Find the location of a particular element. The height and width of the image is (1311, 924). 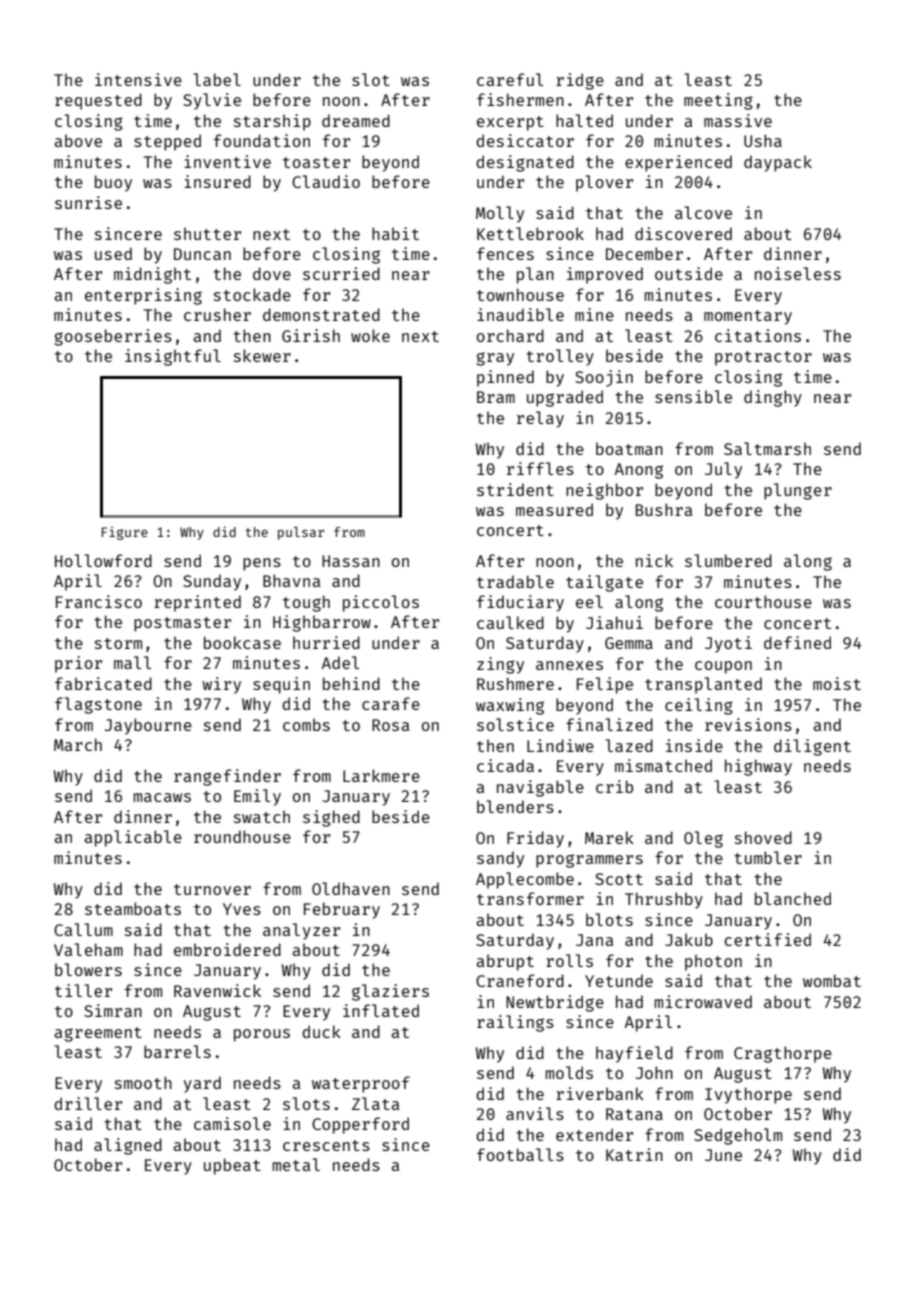

applicable is located at coordinates (133, 838).
